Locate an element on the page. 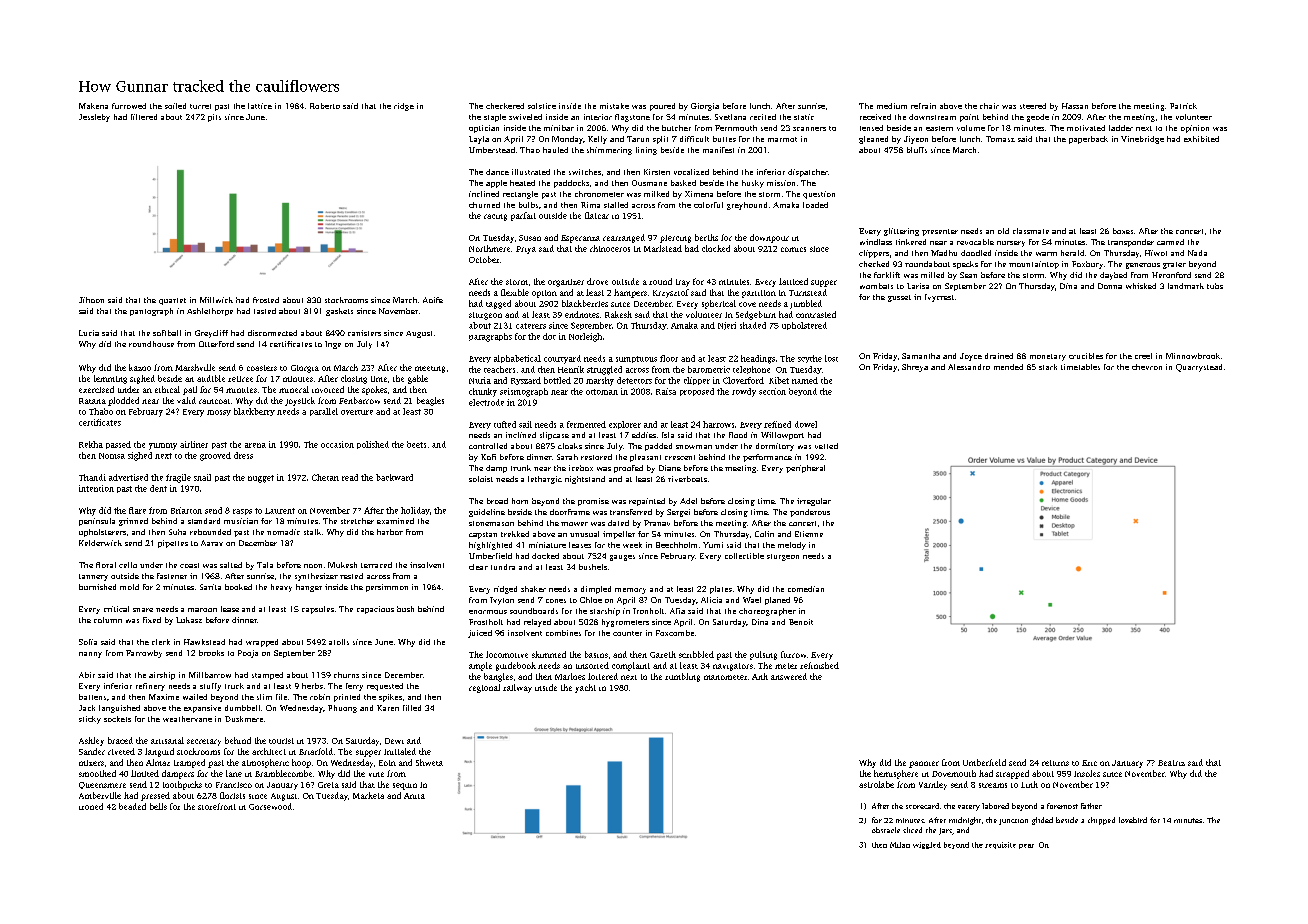  chair is located at coordinates (989, 106).
